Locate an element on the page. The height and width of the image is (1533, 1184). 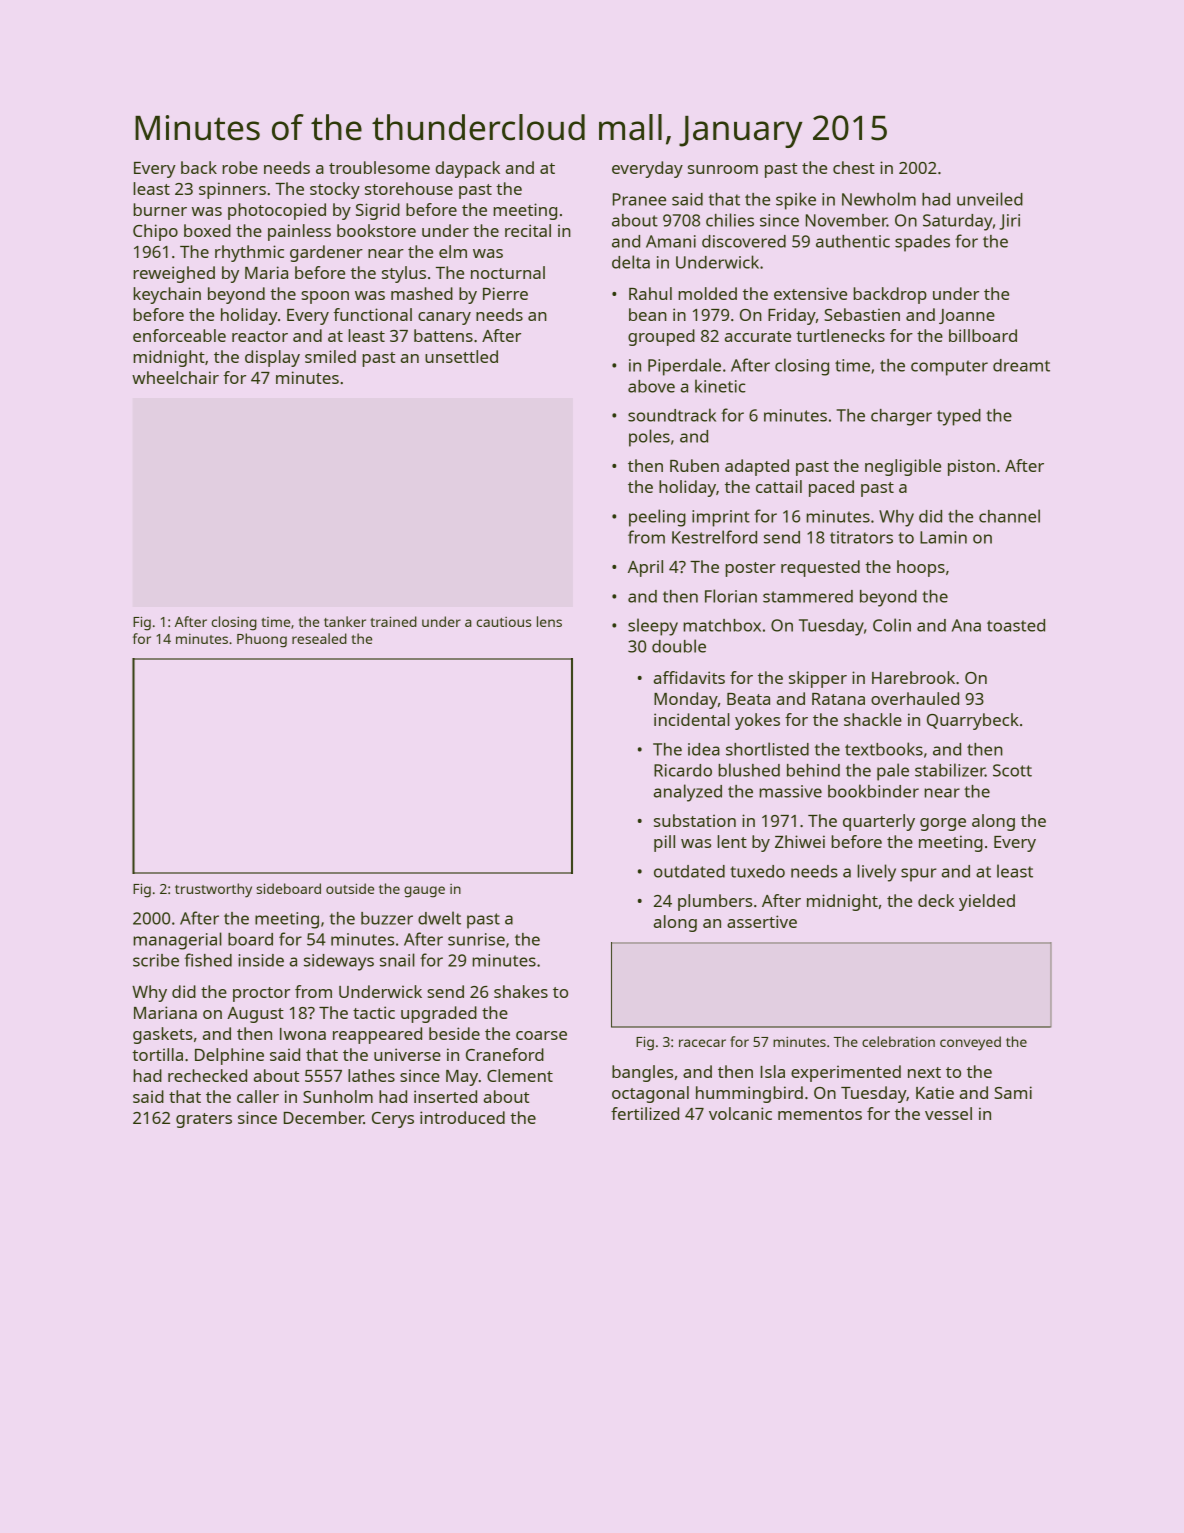
fertilized is located at coordinates (645, 1113).
